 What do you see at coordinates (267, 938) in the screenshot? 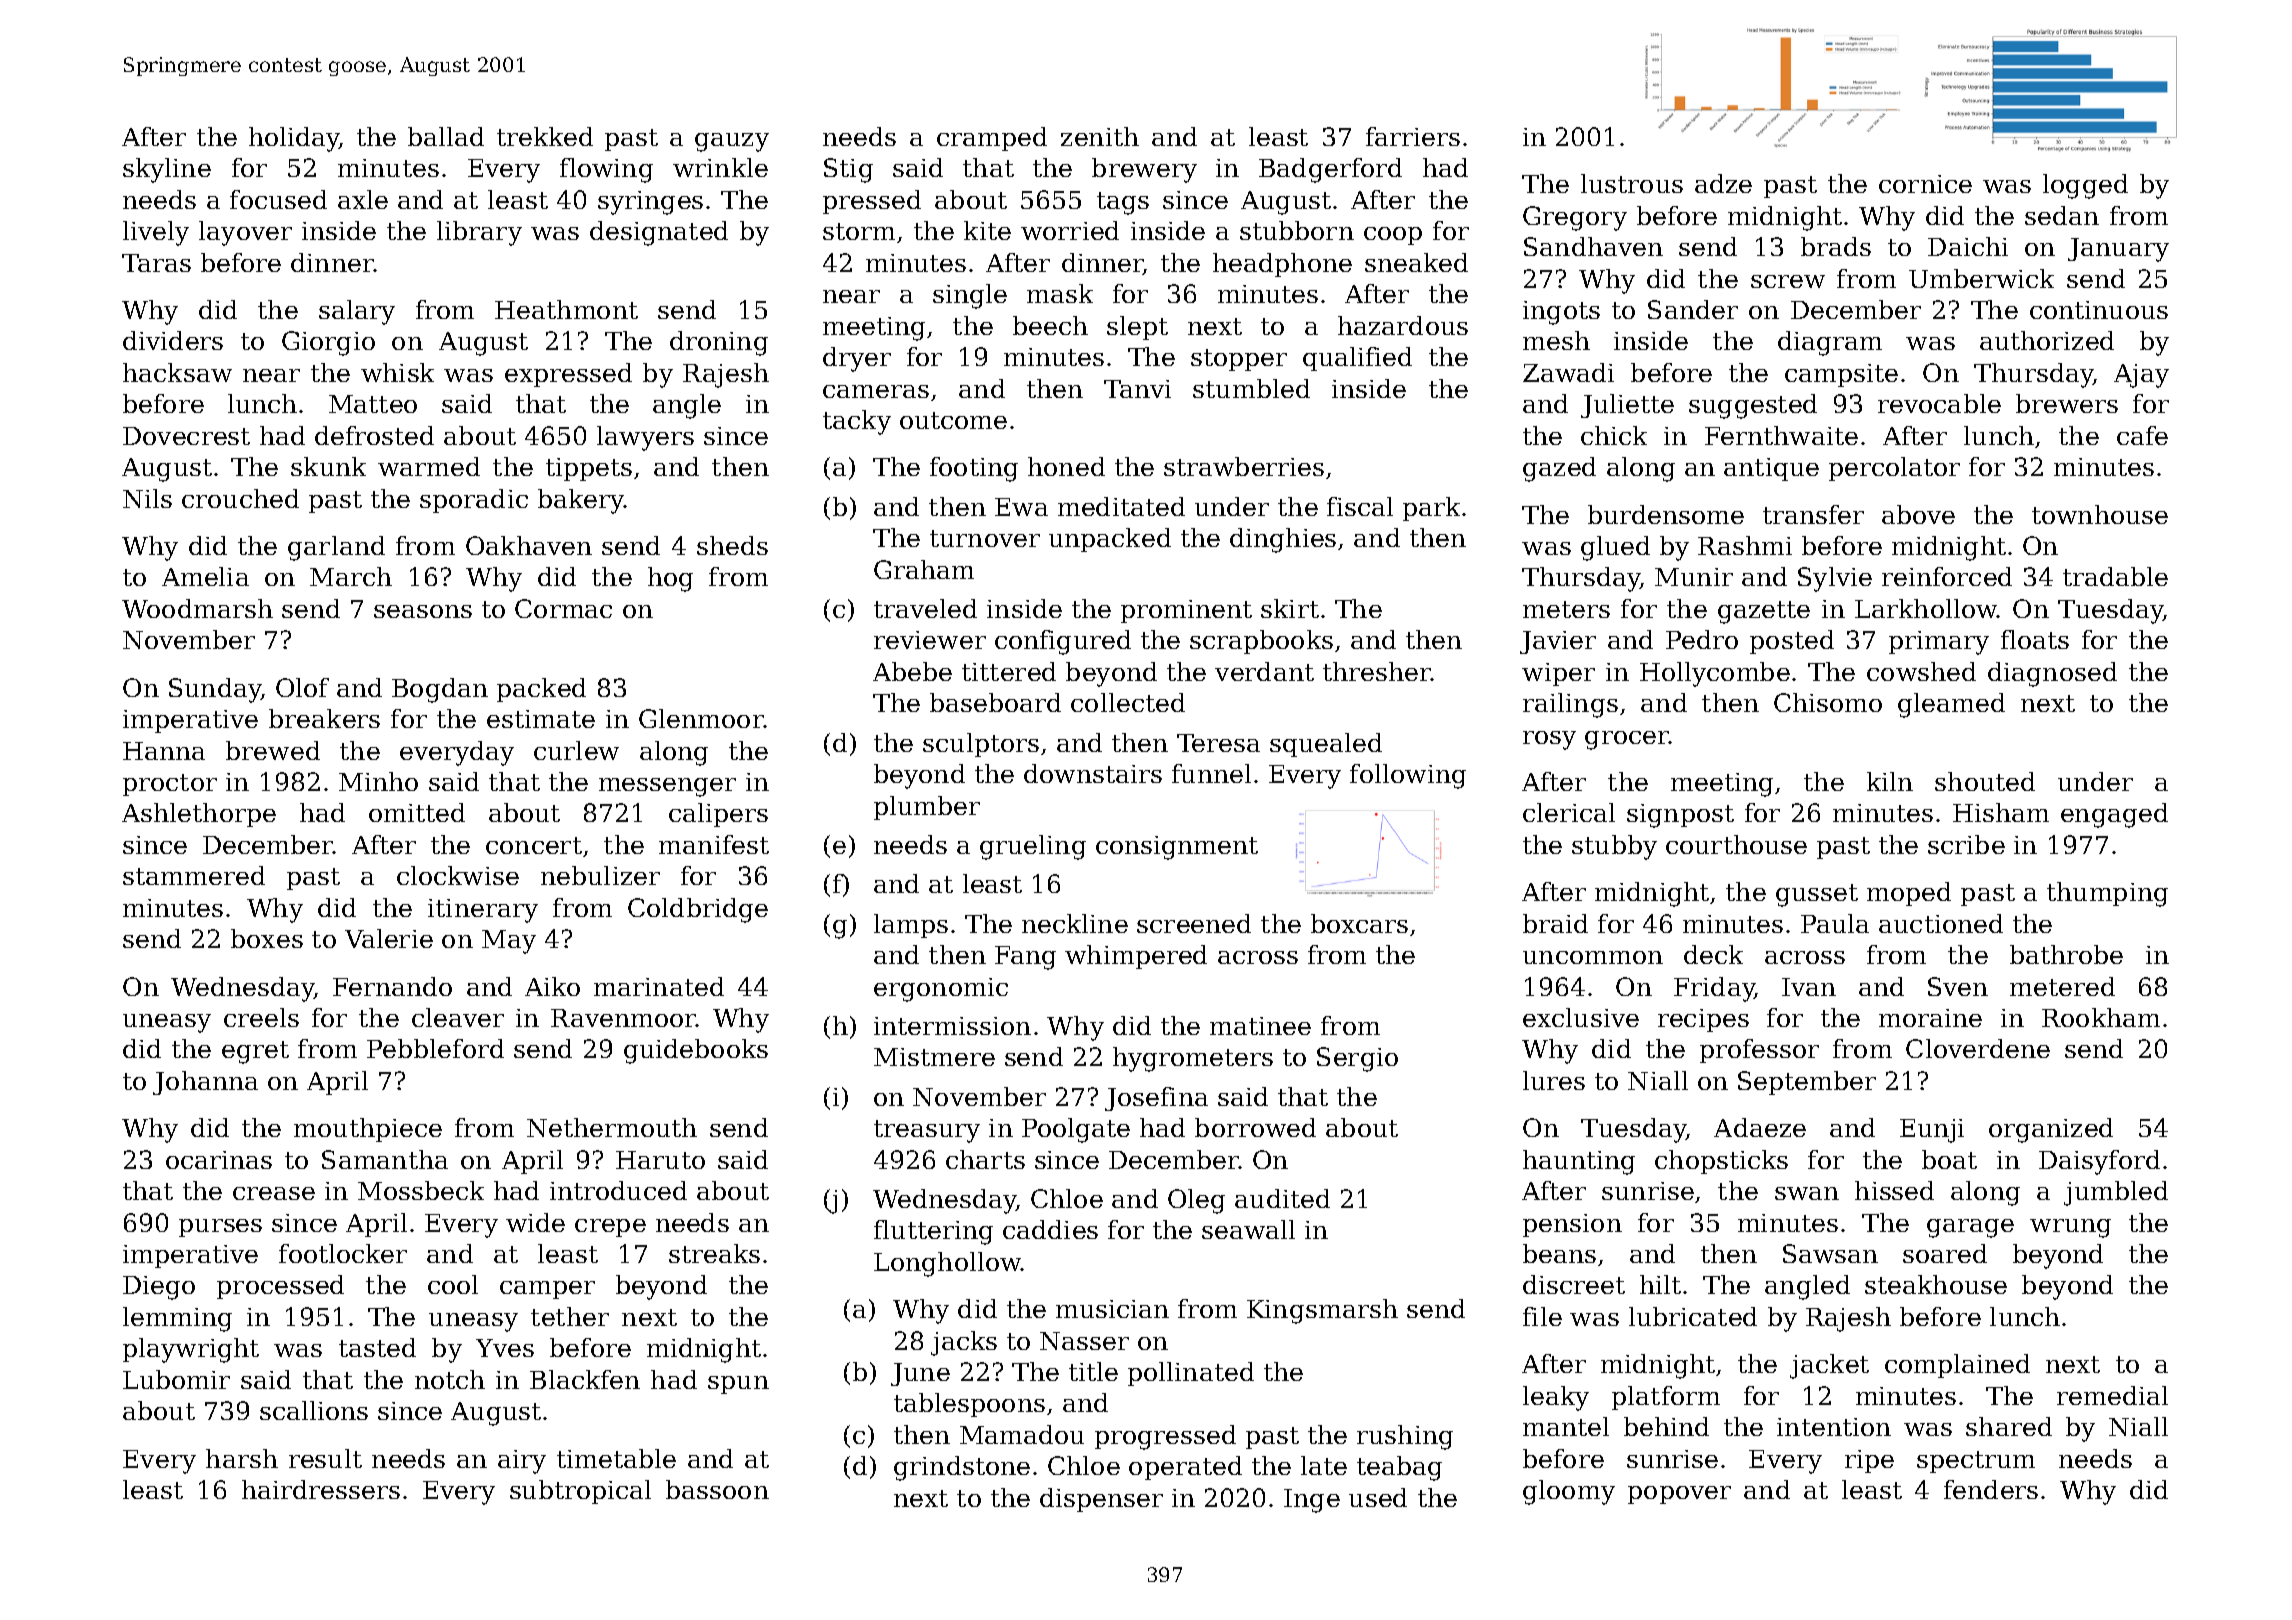
I see `boxes` at bounding box center [267, 938].
